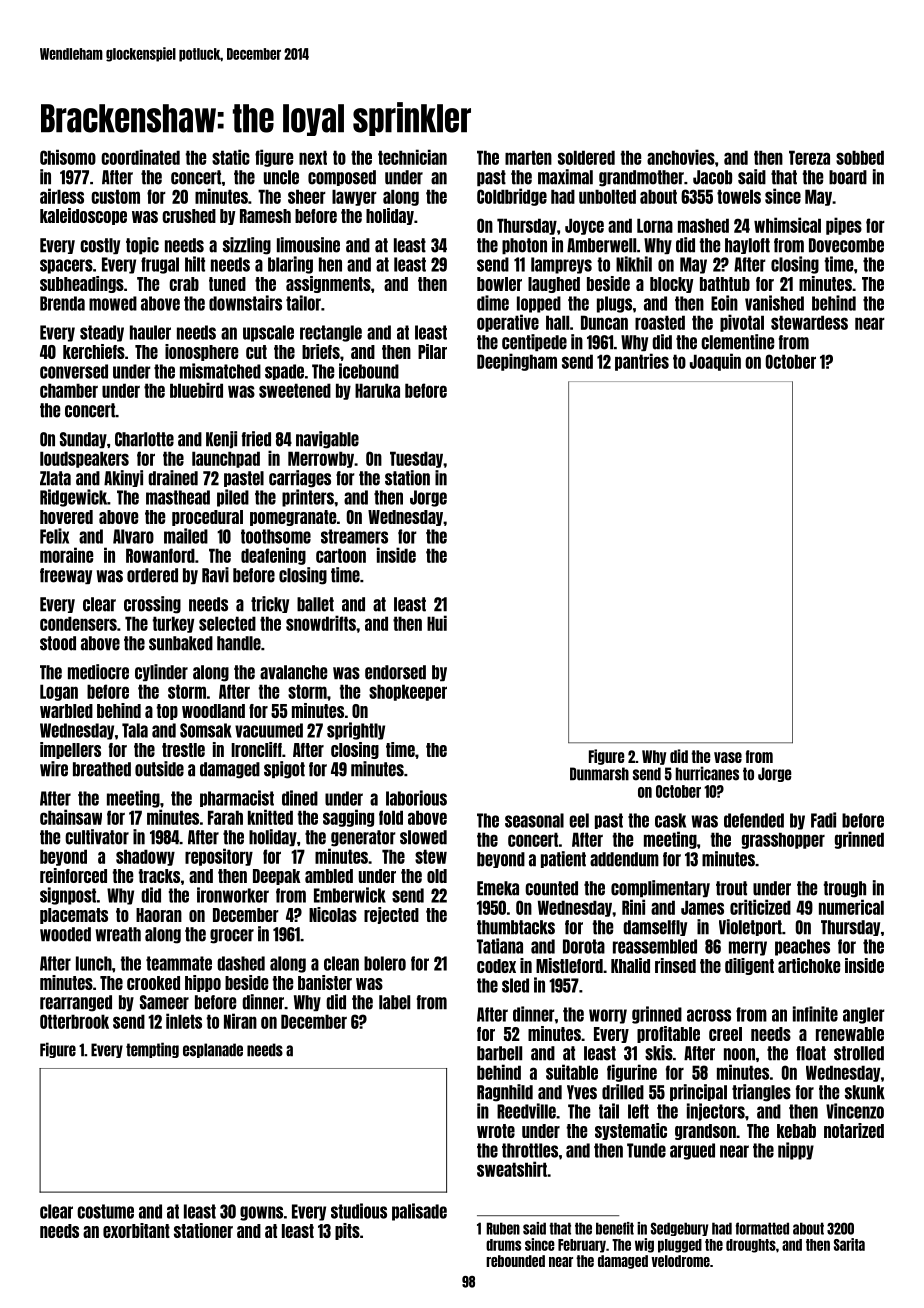  I want to click on vase, so click(728, 757).
